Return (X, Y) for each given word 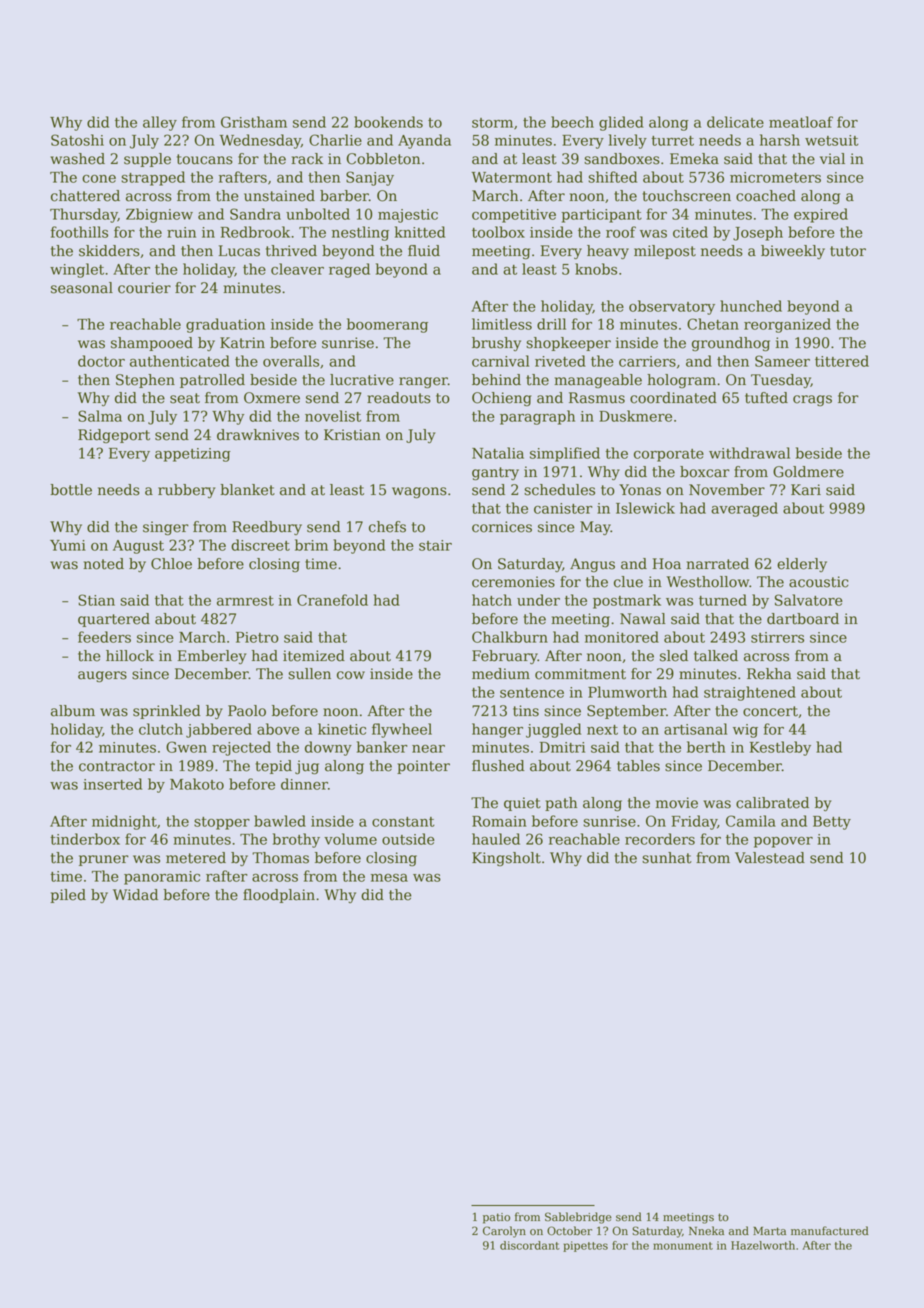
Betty (832, 823)
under (538, 600)
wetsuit (832, 140)
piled (68, 896)
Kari (806, 490)
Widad (135, 895)
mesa (389, 877)
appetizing (193, 455)
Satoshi (77, 140)
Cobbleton (383, 159)
